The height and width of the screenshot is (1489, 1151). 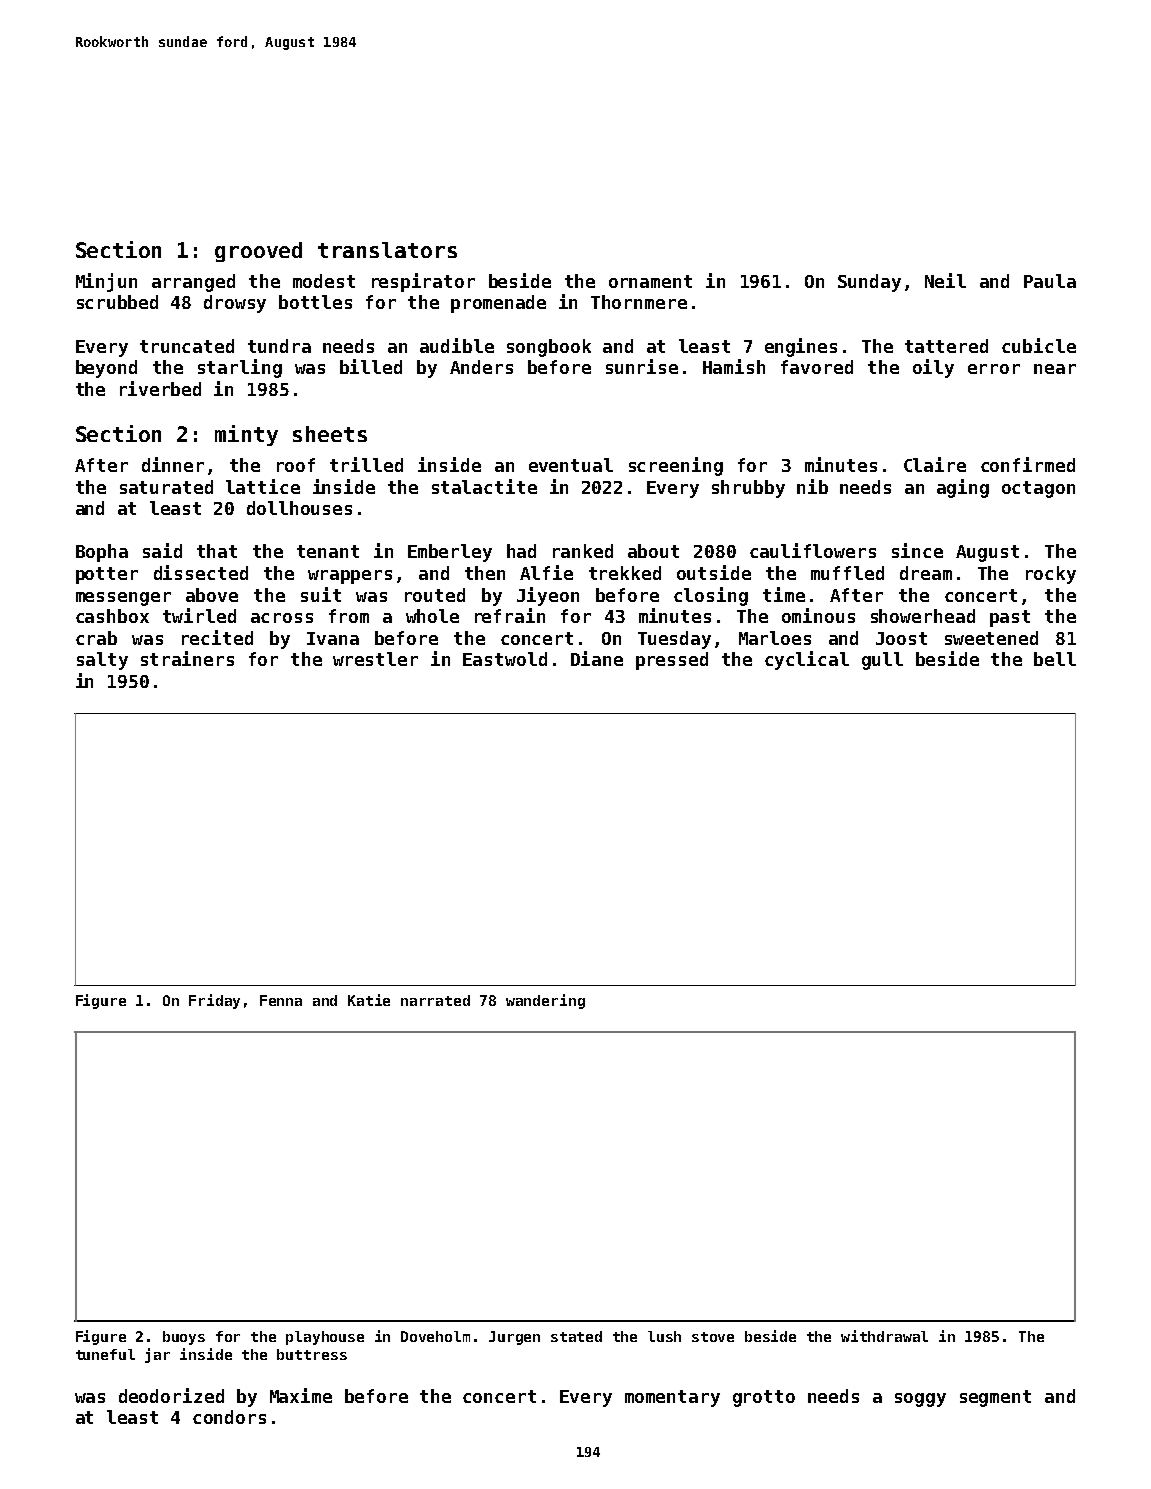 What do you see at coordinates (229, 1417) in the screenshot?
I see `condors` at bounding box center [229, 1417].
